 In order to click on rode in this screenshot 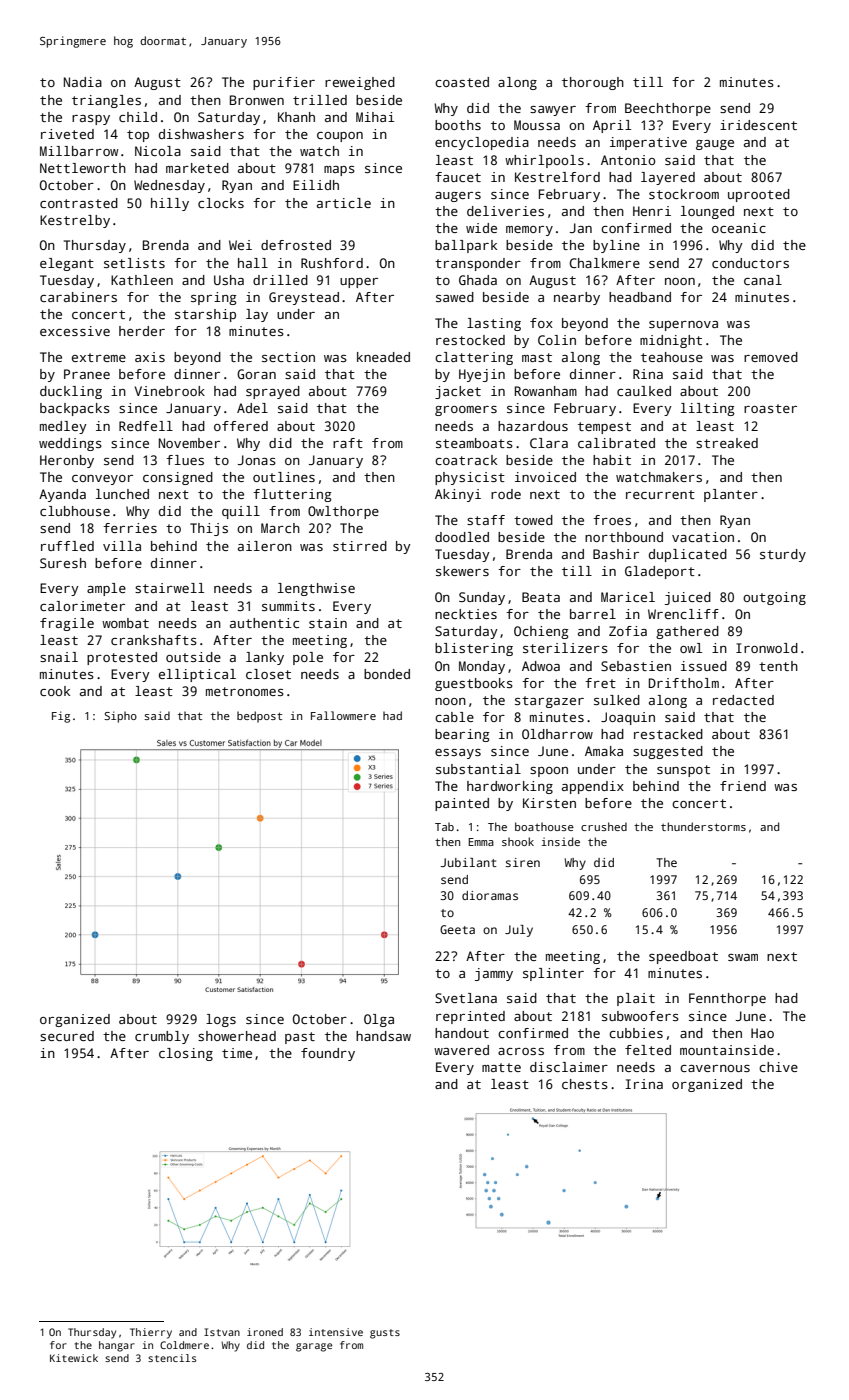, I will do `click(506, 494)`.
